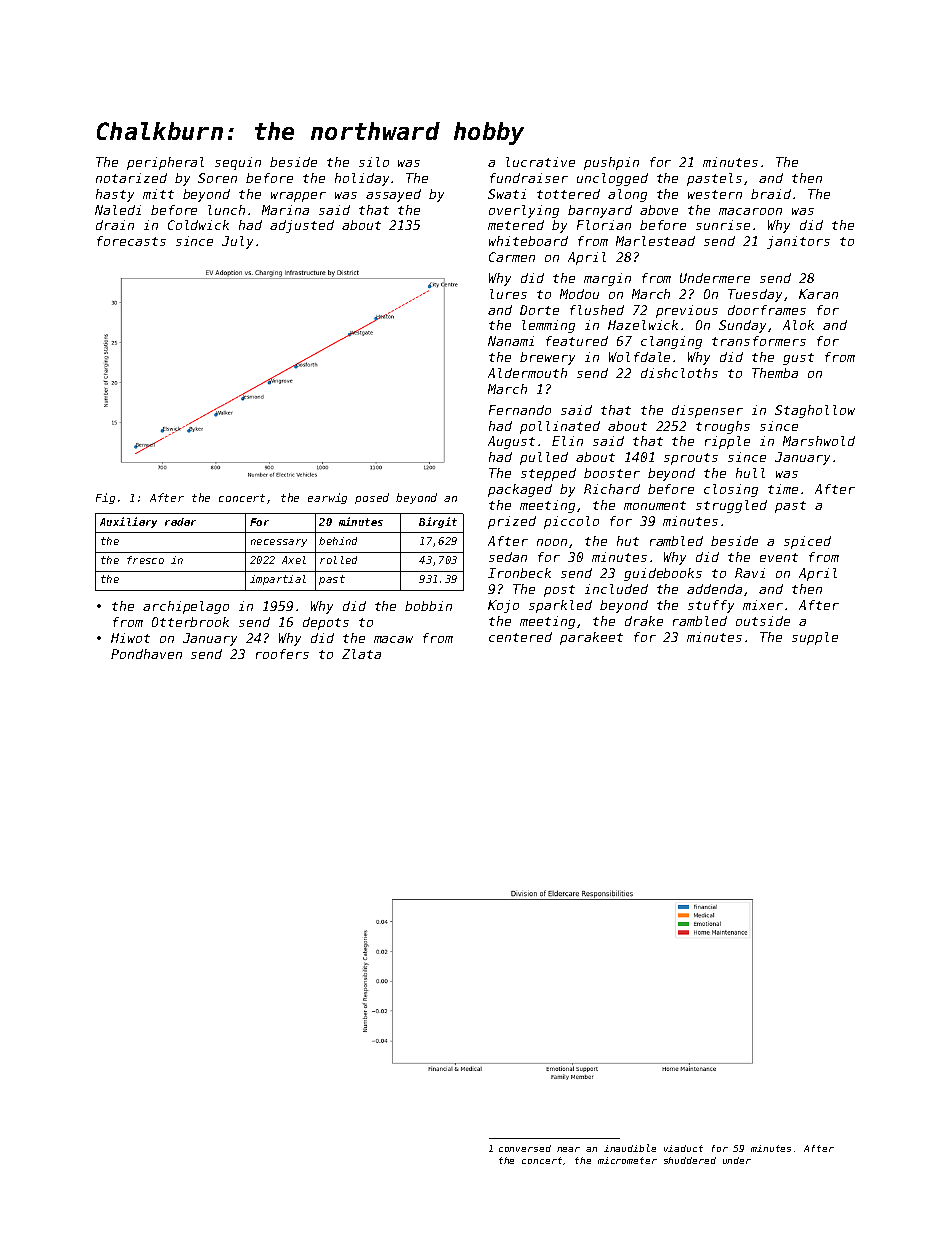 The image size is (952, 1233). Describe the element at coordinates (361, 654) in the image. I see `Zlata` at that location.
